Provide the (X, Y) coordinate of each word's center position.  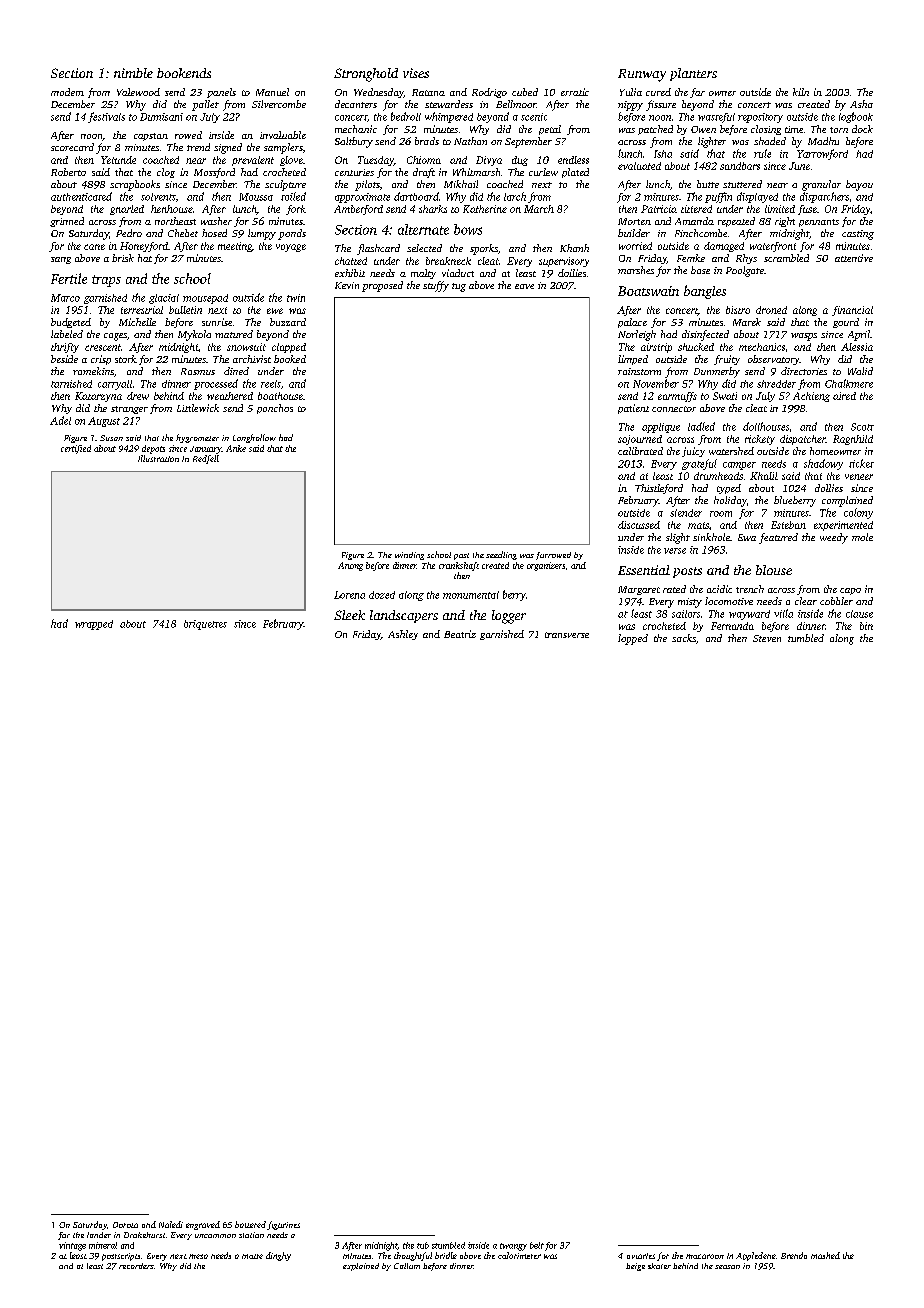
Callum (407, 1266)
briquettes (205, 625)
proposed (382, 286)
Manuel (272, 92)
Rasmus (198, 371)
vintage (72, 1246)
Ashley (403, 635)
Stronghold (366, 75)
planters (693, 74)
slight (678, 538)
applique (661, 428)
